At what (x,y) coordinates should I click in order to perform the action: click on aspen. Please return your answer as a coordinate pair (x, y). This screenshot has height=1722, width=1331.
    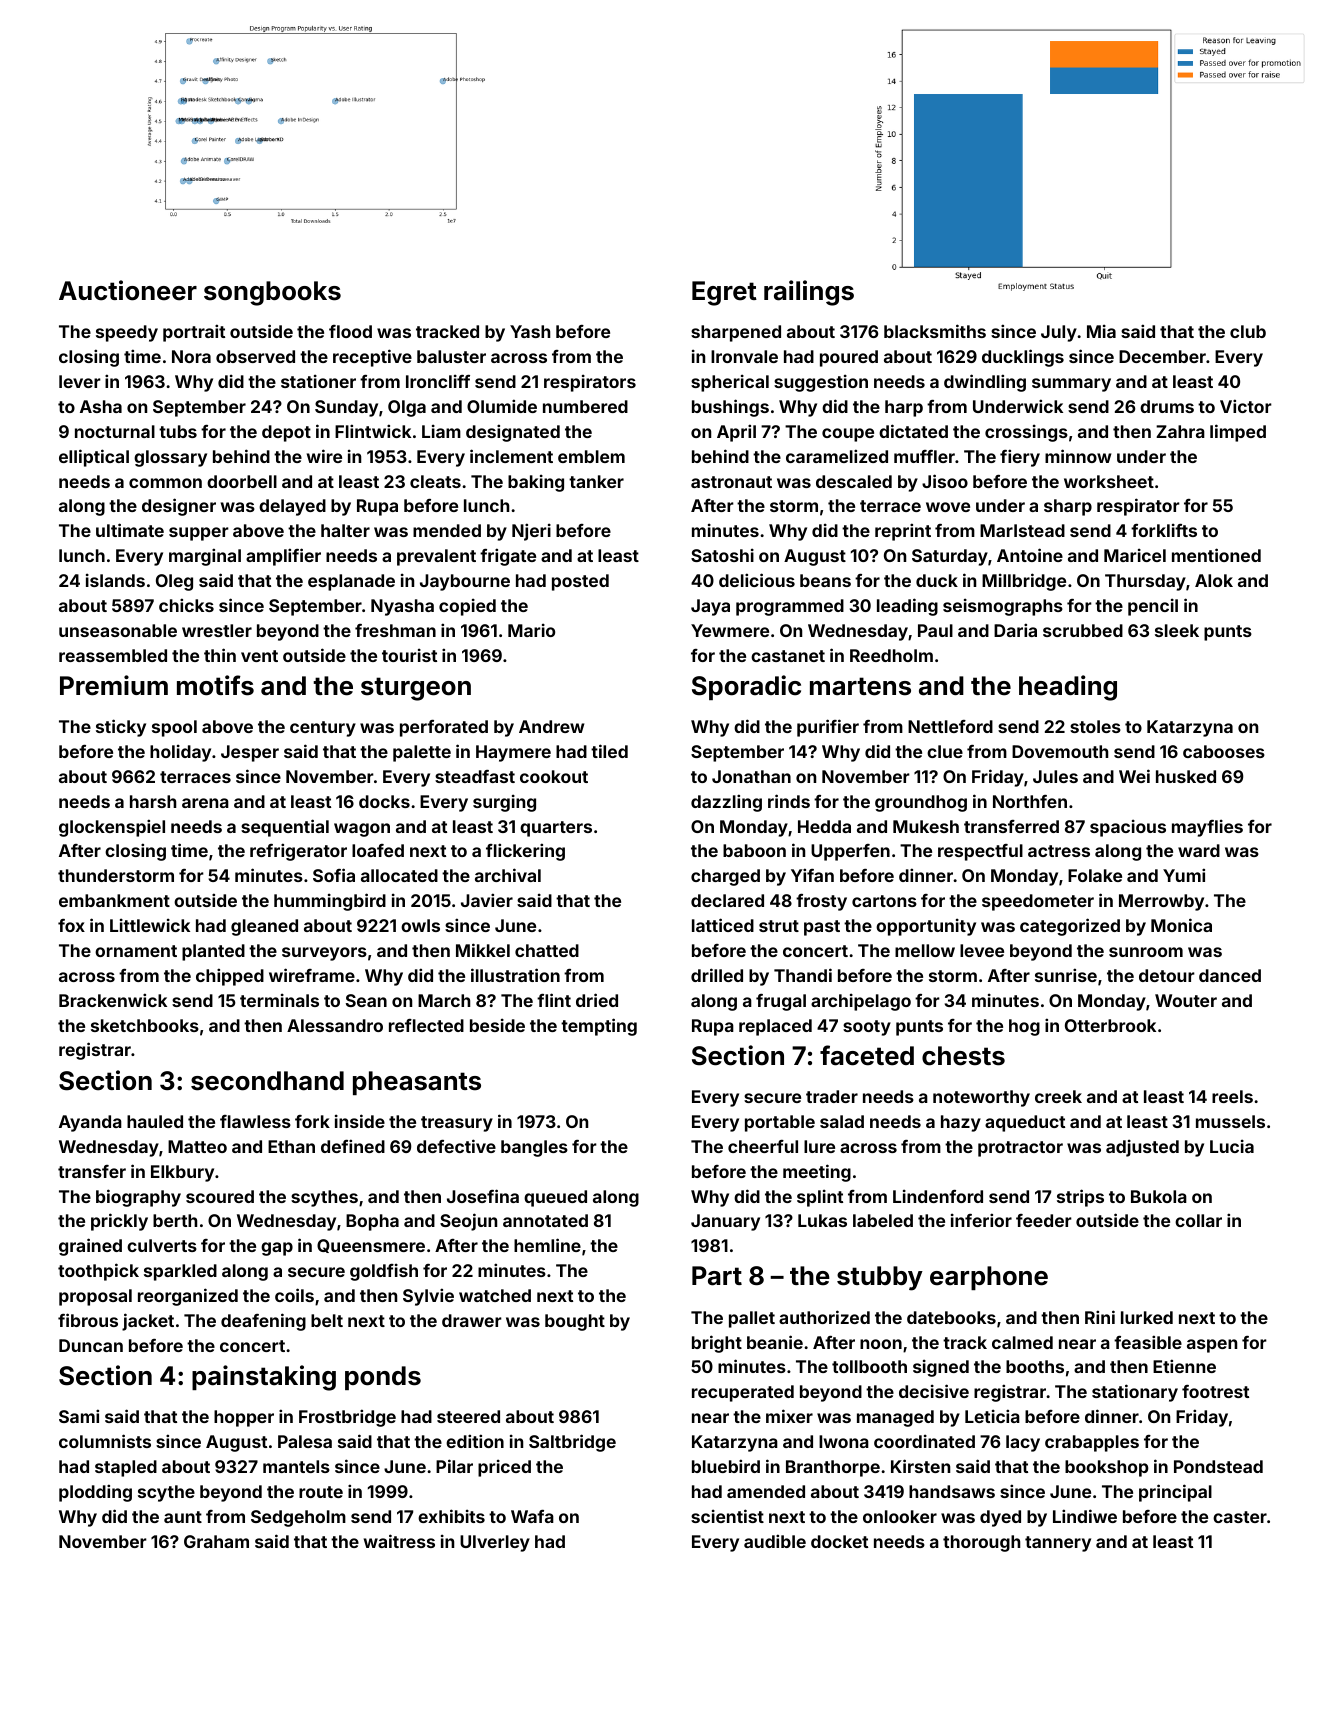
    Looking at the image, I should click on (1212, 1346).
